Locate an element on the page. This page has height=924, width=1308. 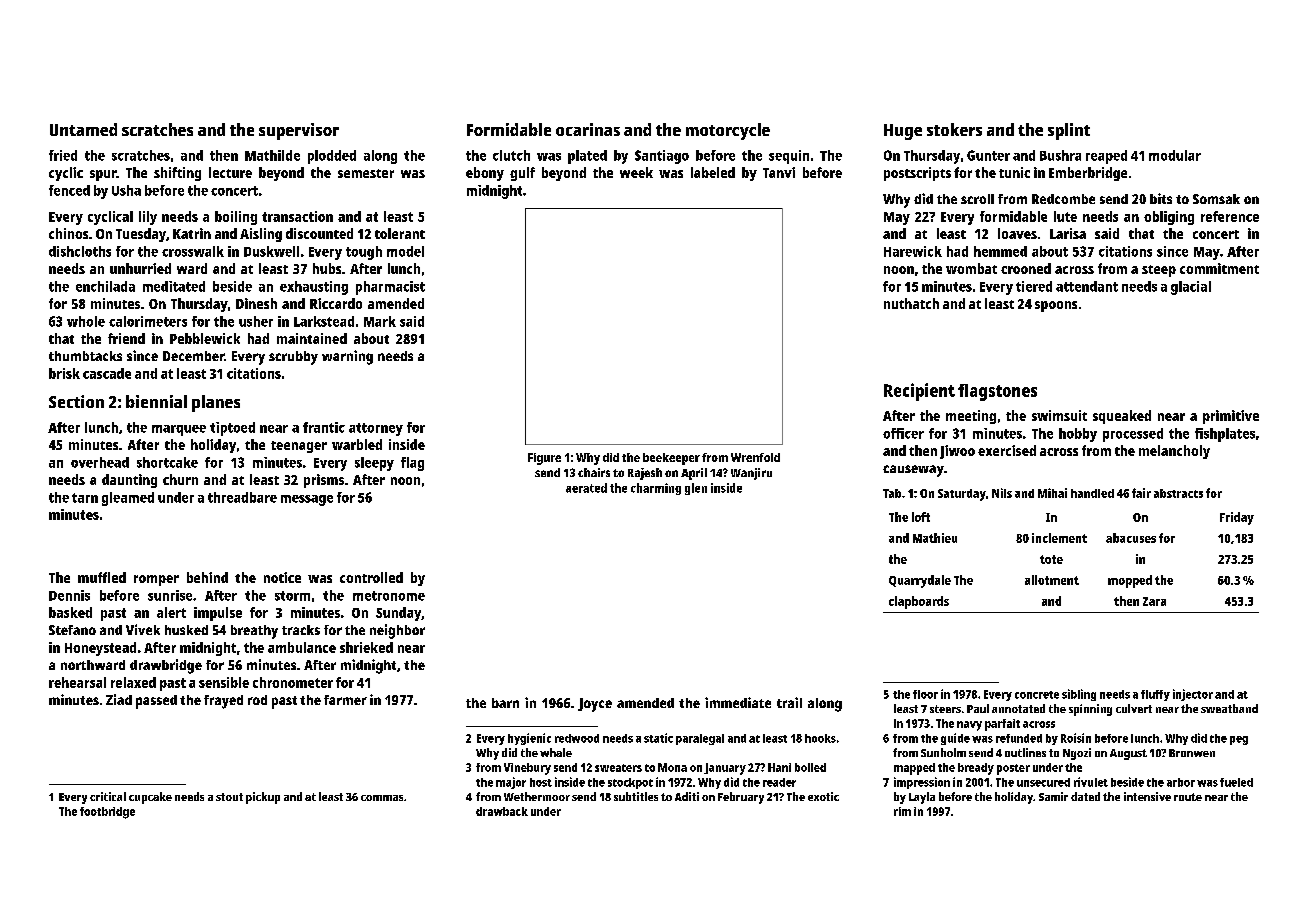
beekeeper is located at coordinates (671, 459).
